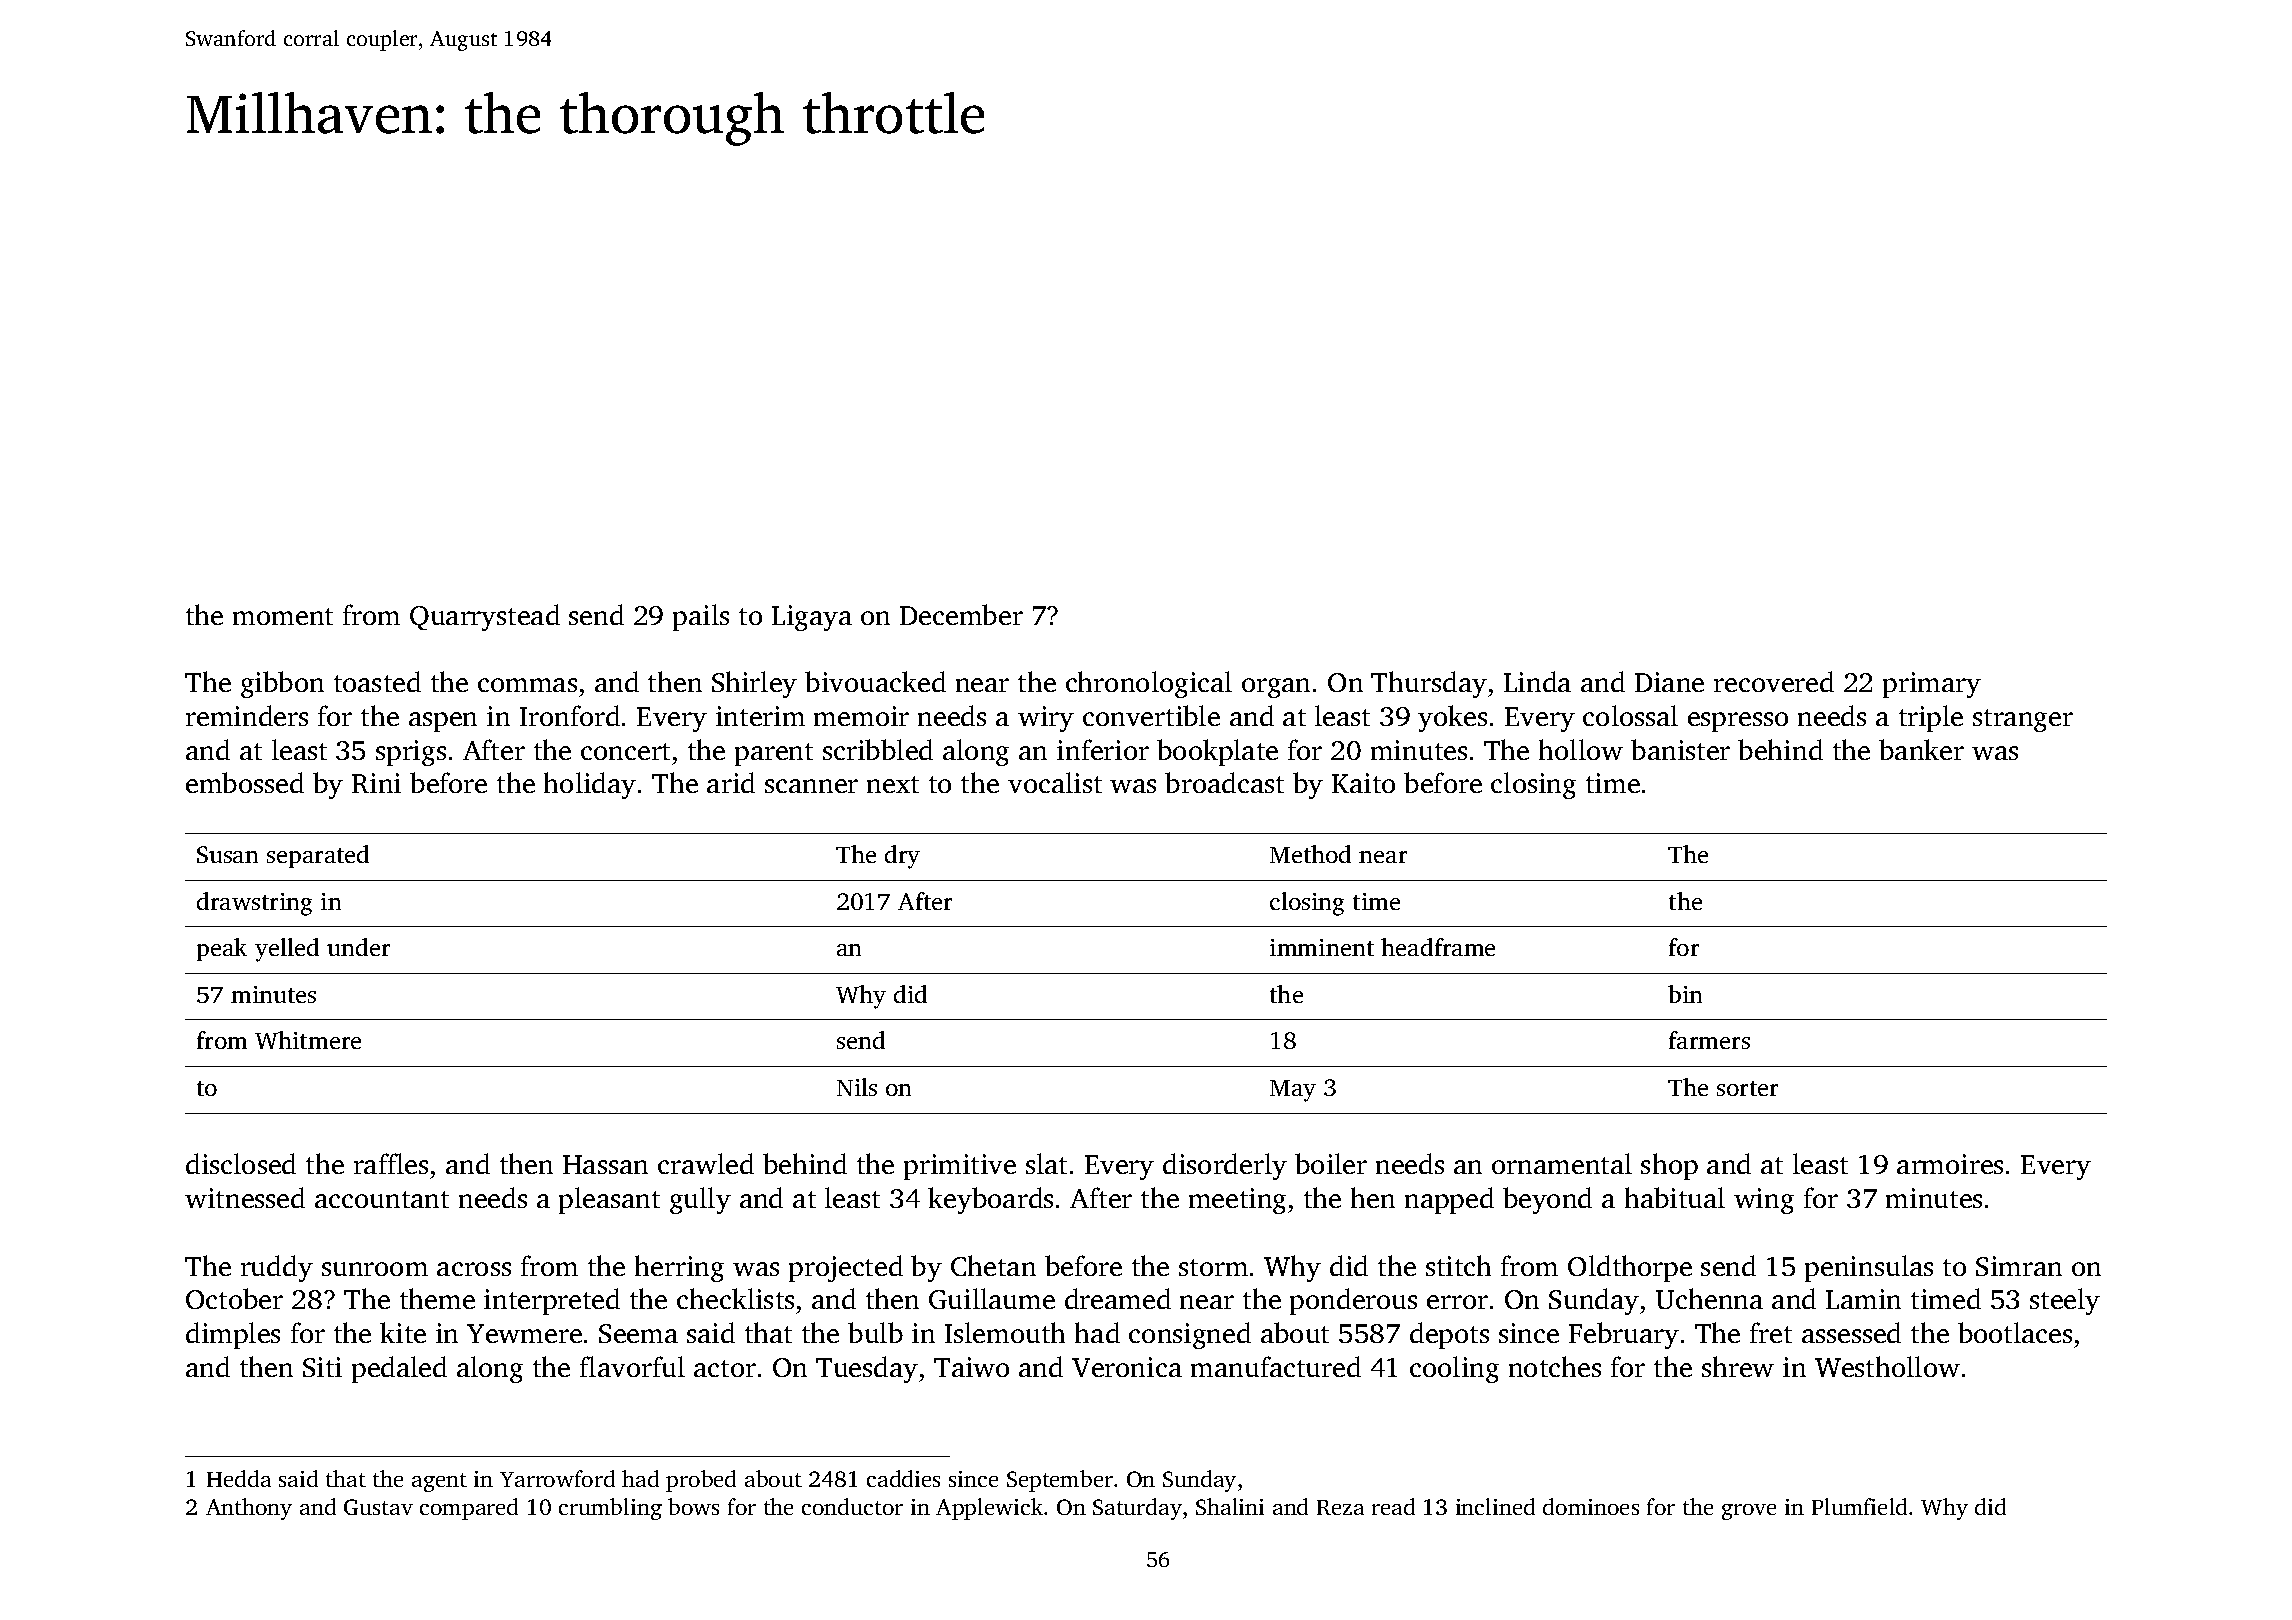 This page has width=2292, height=1620. What do you see at coordinates (283, 616) in the page?
I see `moment` at bounding box center [283, 616].
